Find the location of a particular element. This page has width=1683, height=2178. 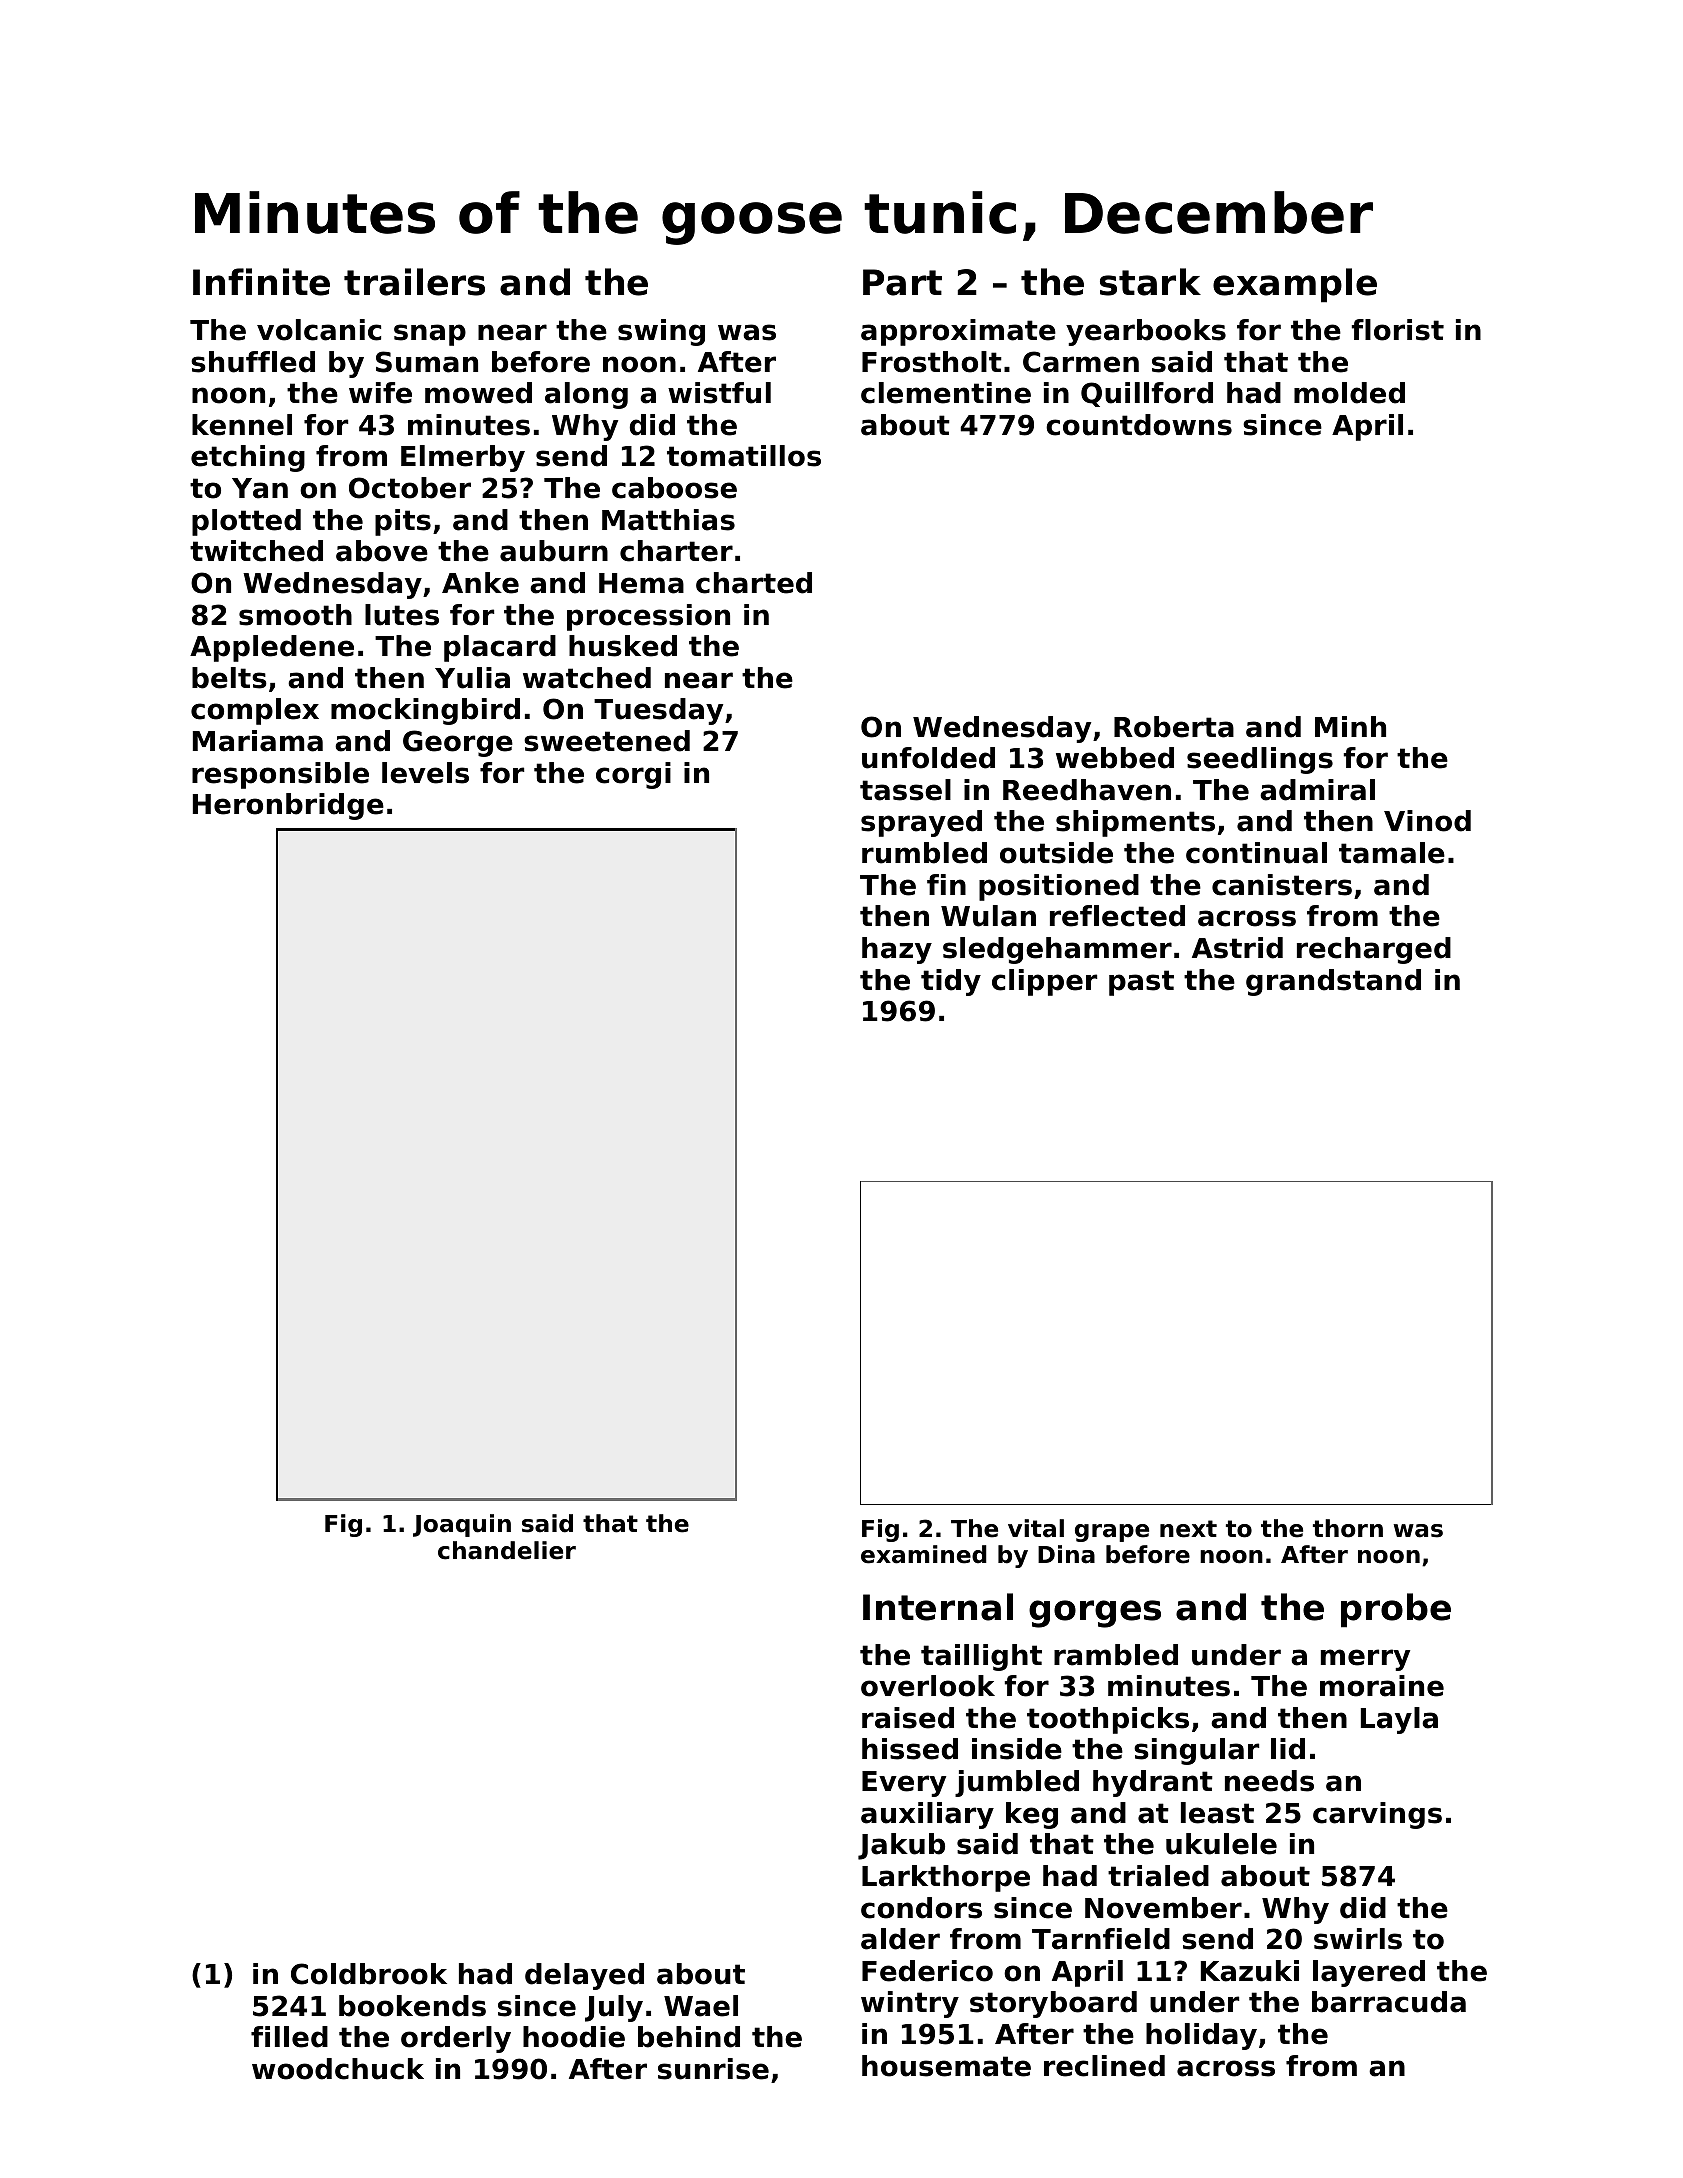

sunrise is located at coordinates (713, 2069).
